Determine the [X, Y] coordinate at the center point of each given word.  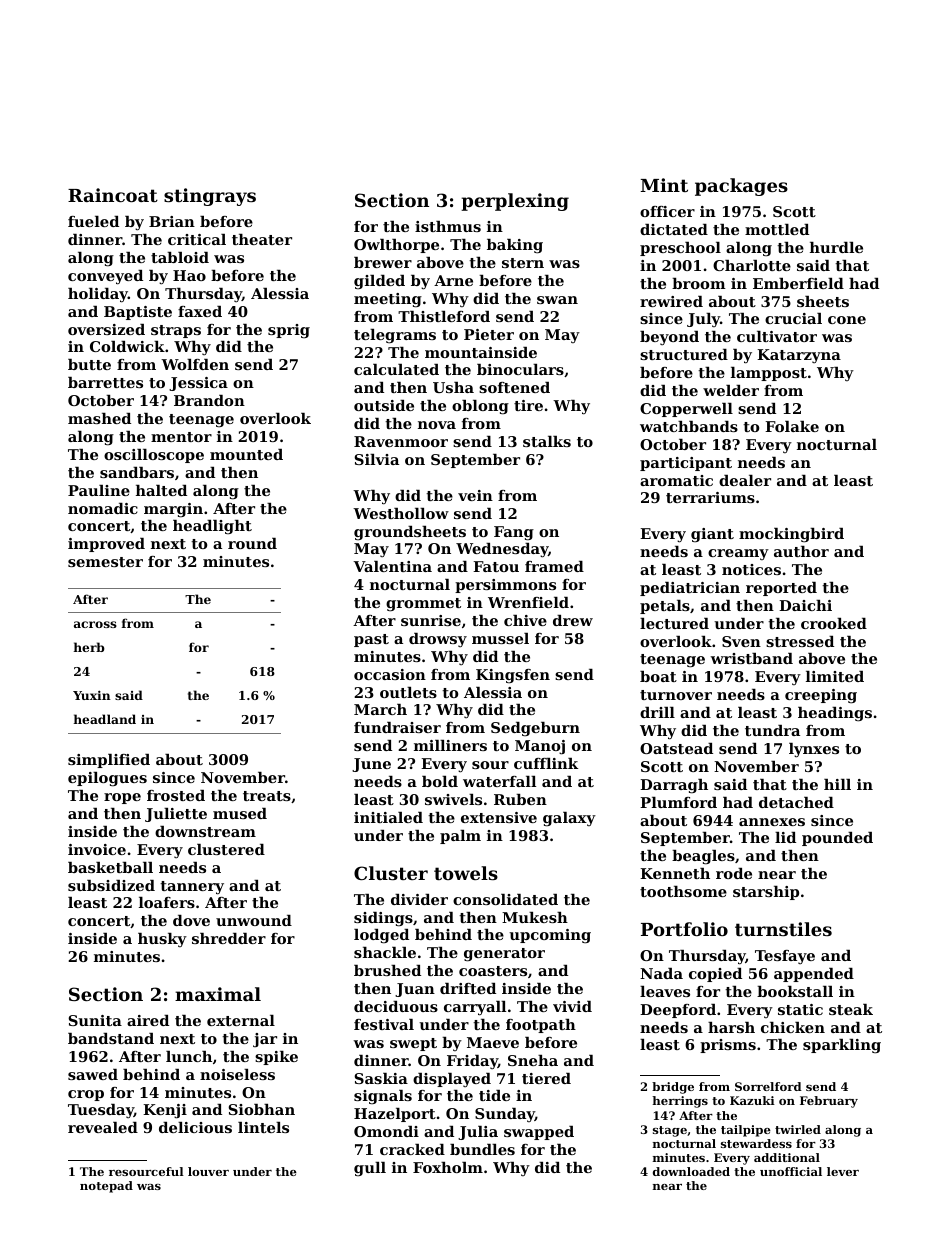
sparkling [842, 1046]
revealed [103, 1127]
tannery [192, 888]
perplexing [515, 202]
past [371, 640]
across [95, 624]
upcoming [550, 936]
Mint [664, 185]
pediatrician [690, 589]
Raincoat [113, 195]
